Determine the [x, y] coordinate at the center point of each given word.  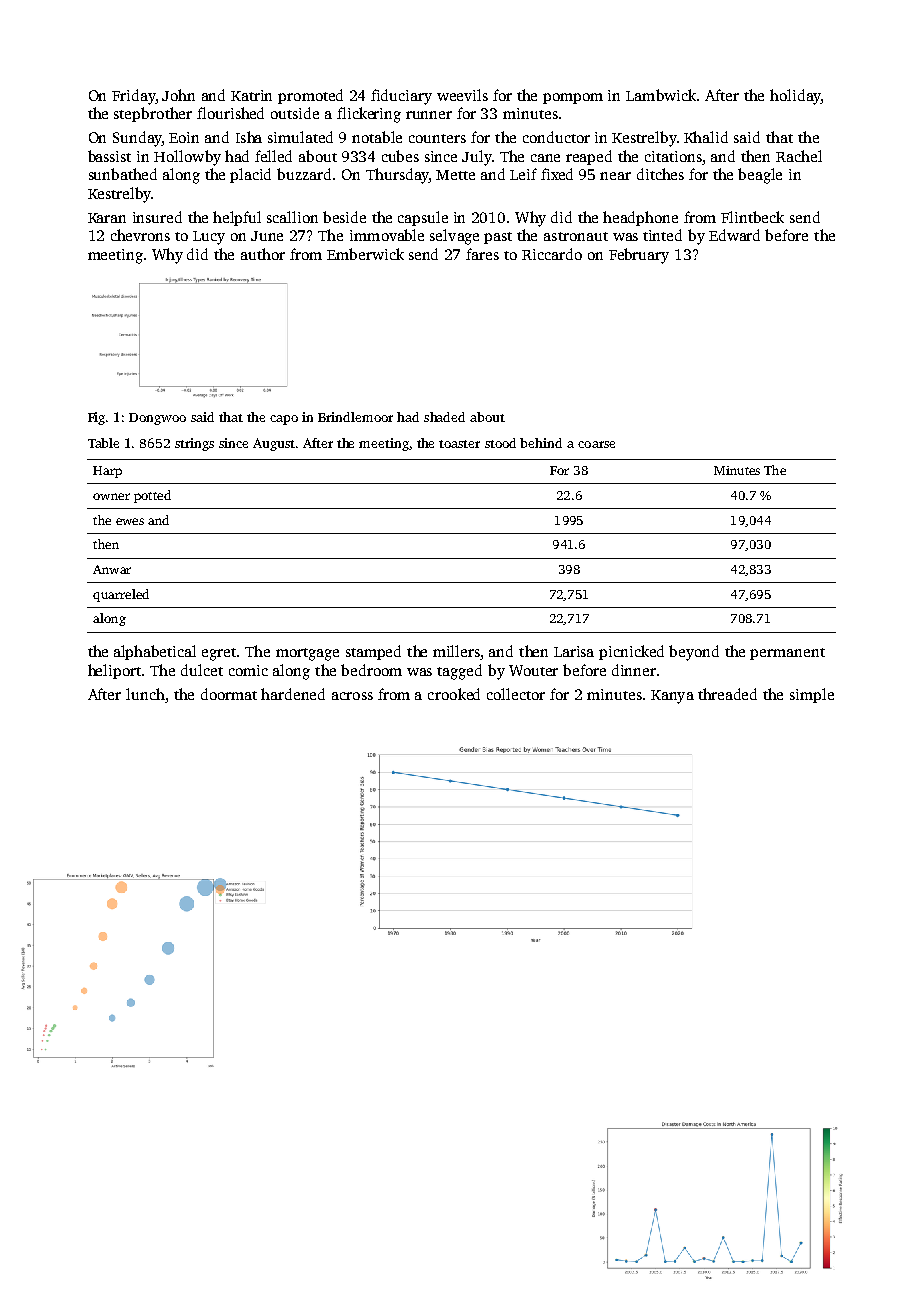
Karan [107, 218]
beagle [760, 176]
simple [812, 695]
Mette [455, 175]
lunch [145, 694]
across [352, 696]
